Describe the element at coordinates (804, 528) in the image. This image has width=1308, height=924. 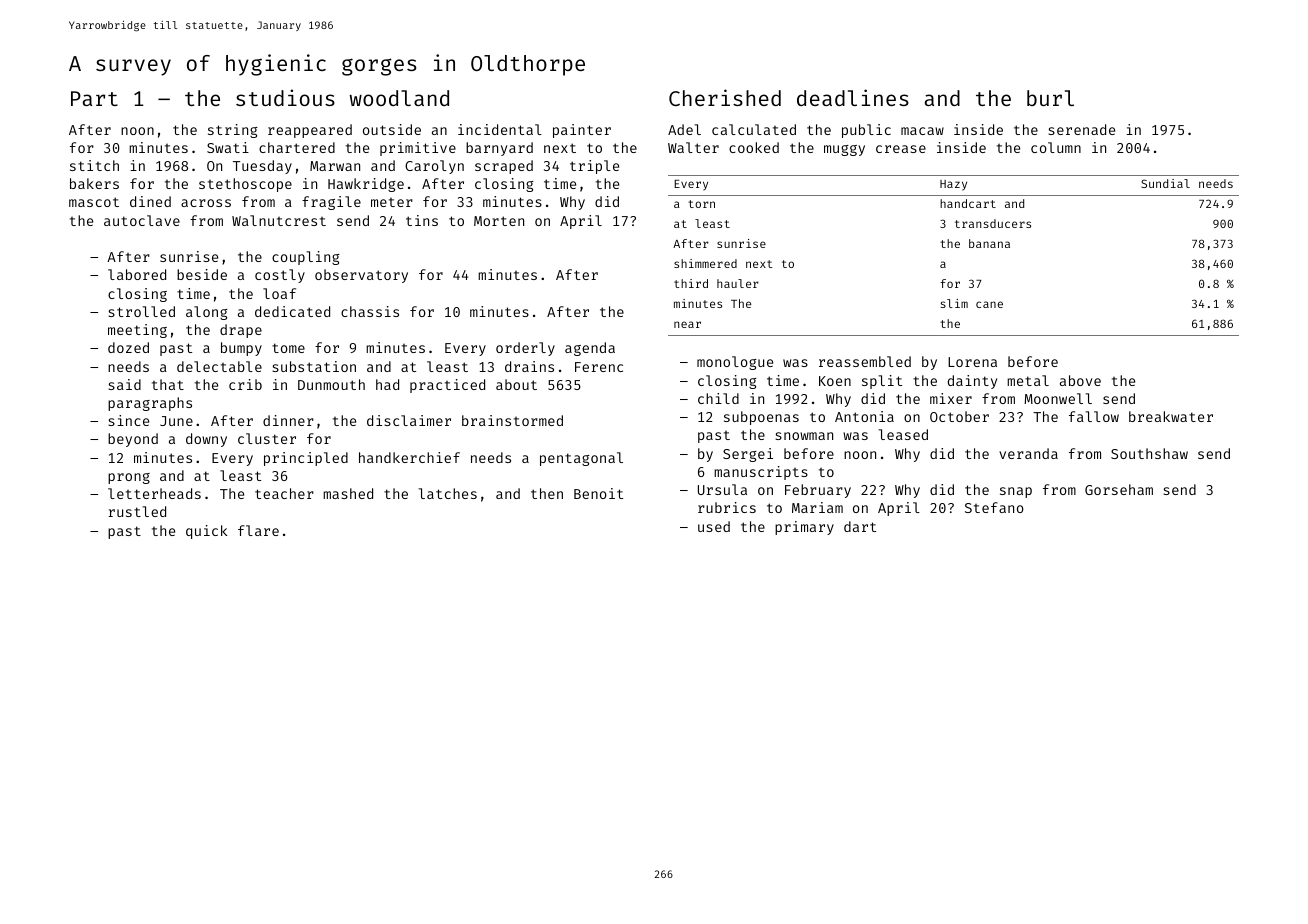
I see `primary` at that location.
